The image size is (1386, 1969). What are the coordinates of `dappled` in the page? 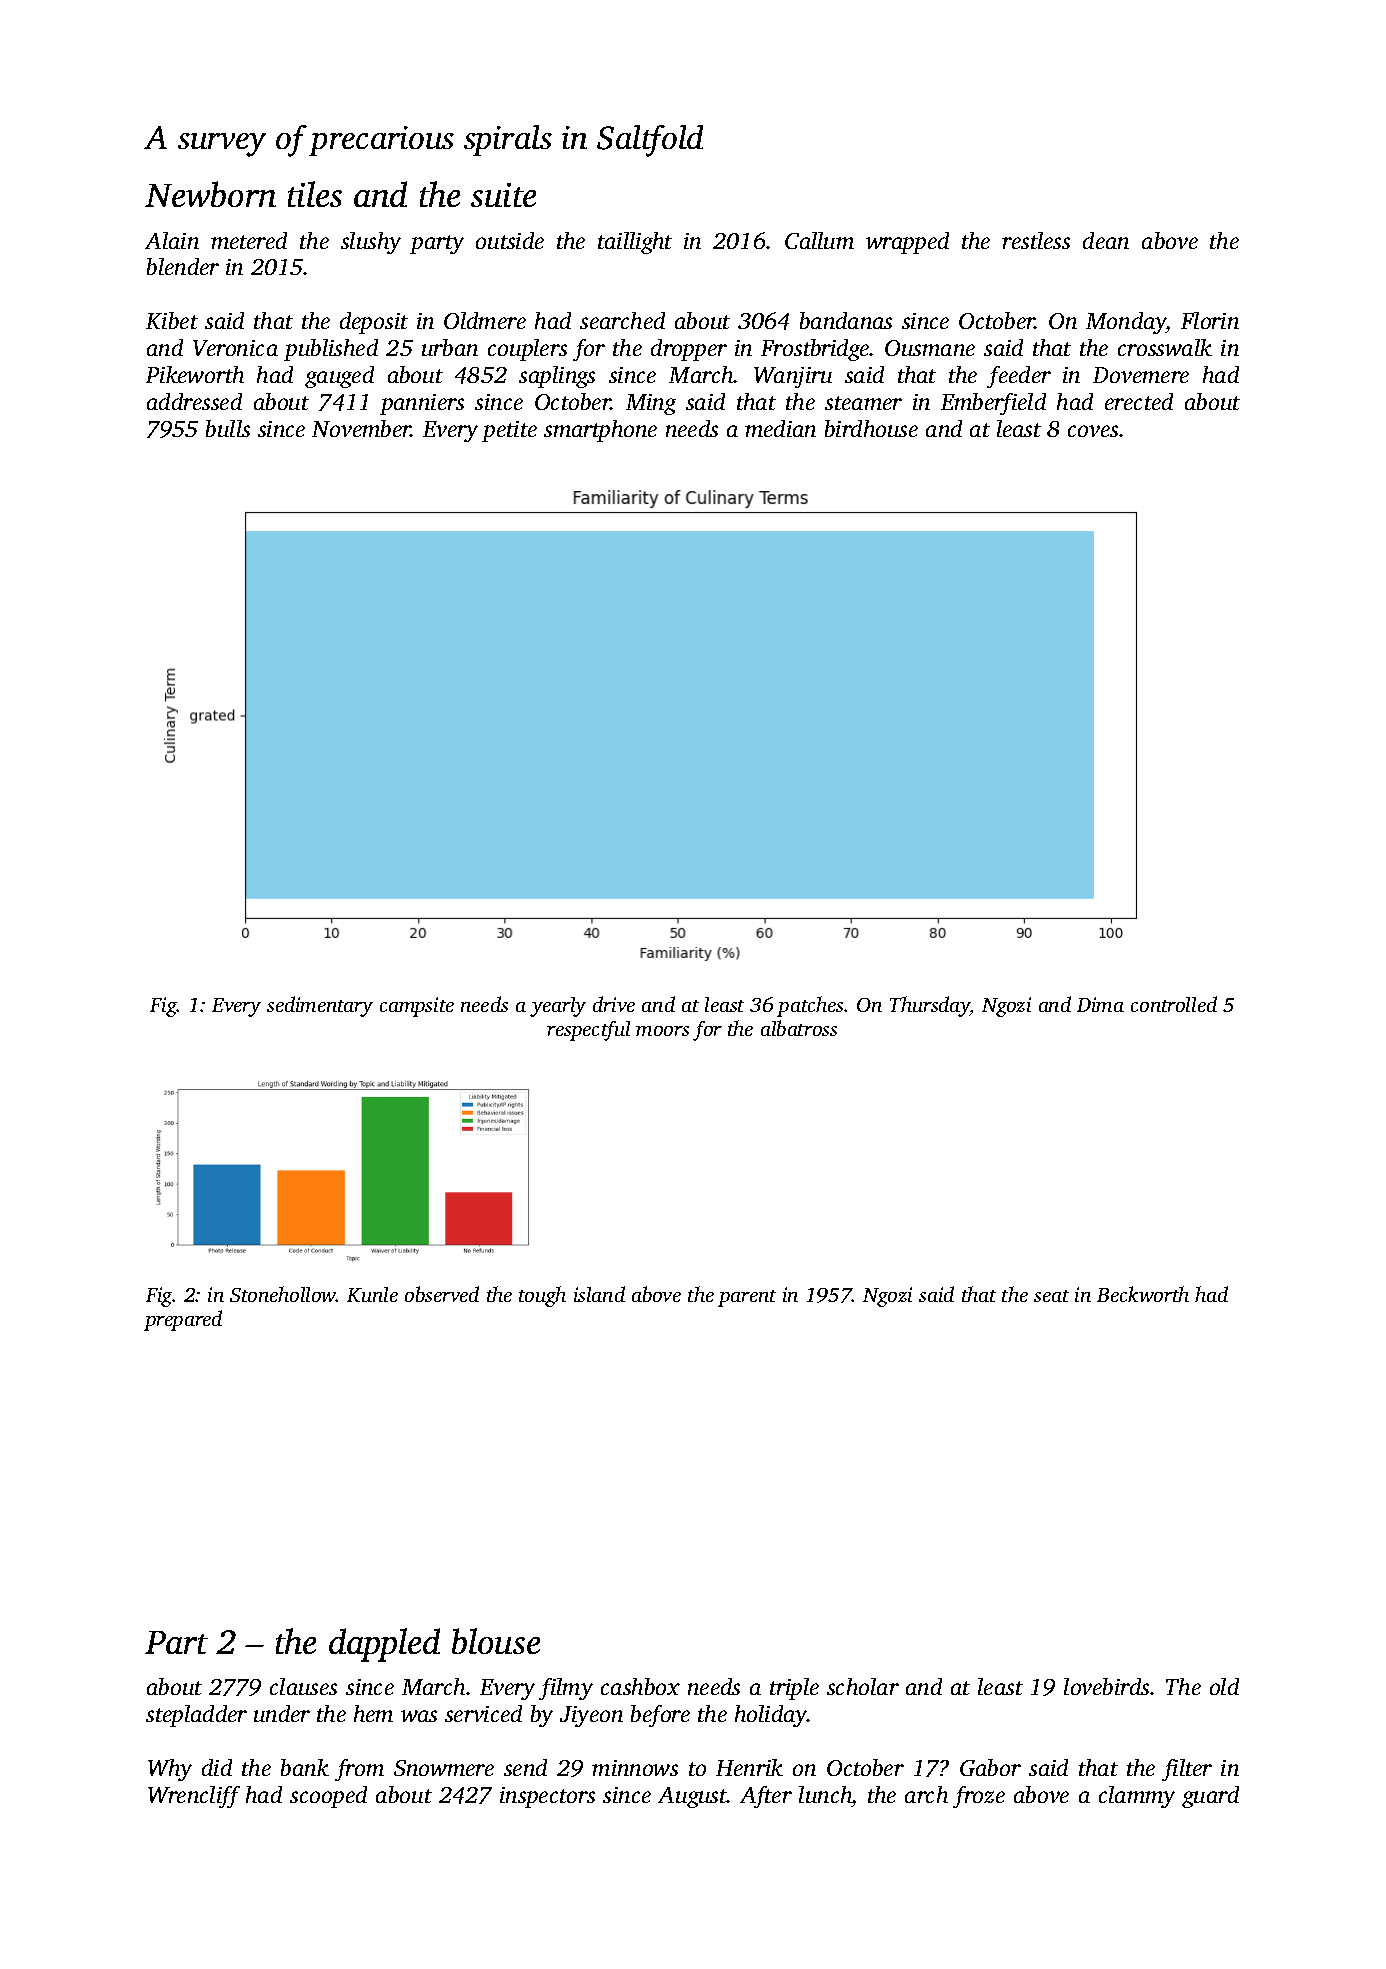 It's located at (384, 1645).
